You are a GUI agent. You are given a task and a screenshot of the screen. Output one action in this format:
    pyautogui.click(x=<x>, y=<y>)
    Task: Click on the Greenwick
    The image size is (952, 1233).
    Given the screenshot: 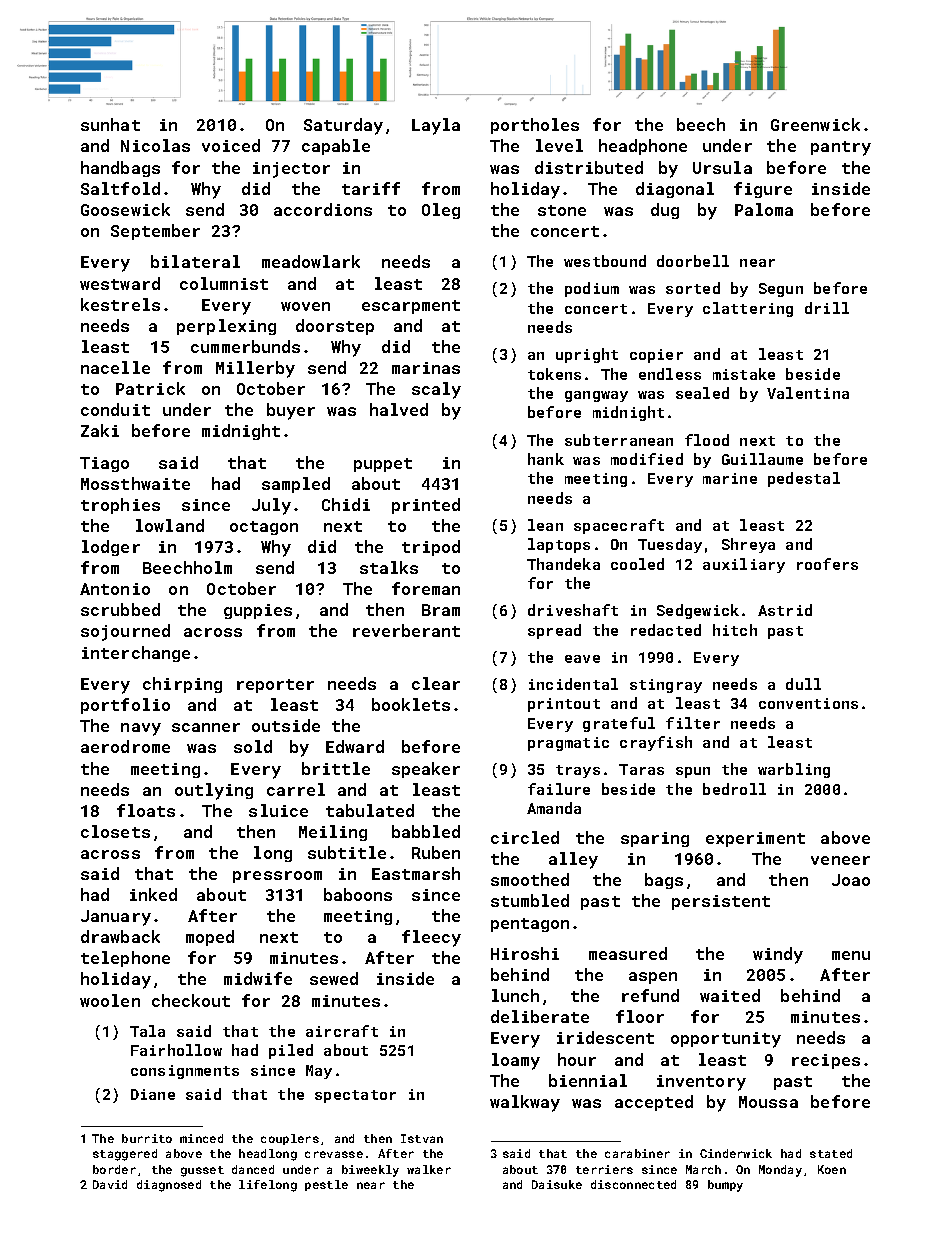 What is the action you would take?
    pyautogui.click(x=815, y=124)
